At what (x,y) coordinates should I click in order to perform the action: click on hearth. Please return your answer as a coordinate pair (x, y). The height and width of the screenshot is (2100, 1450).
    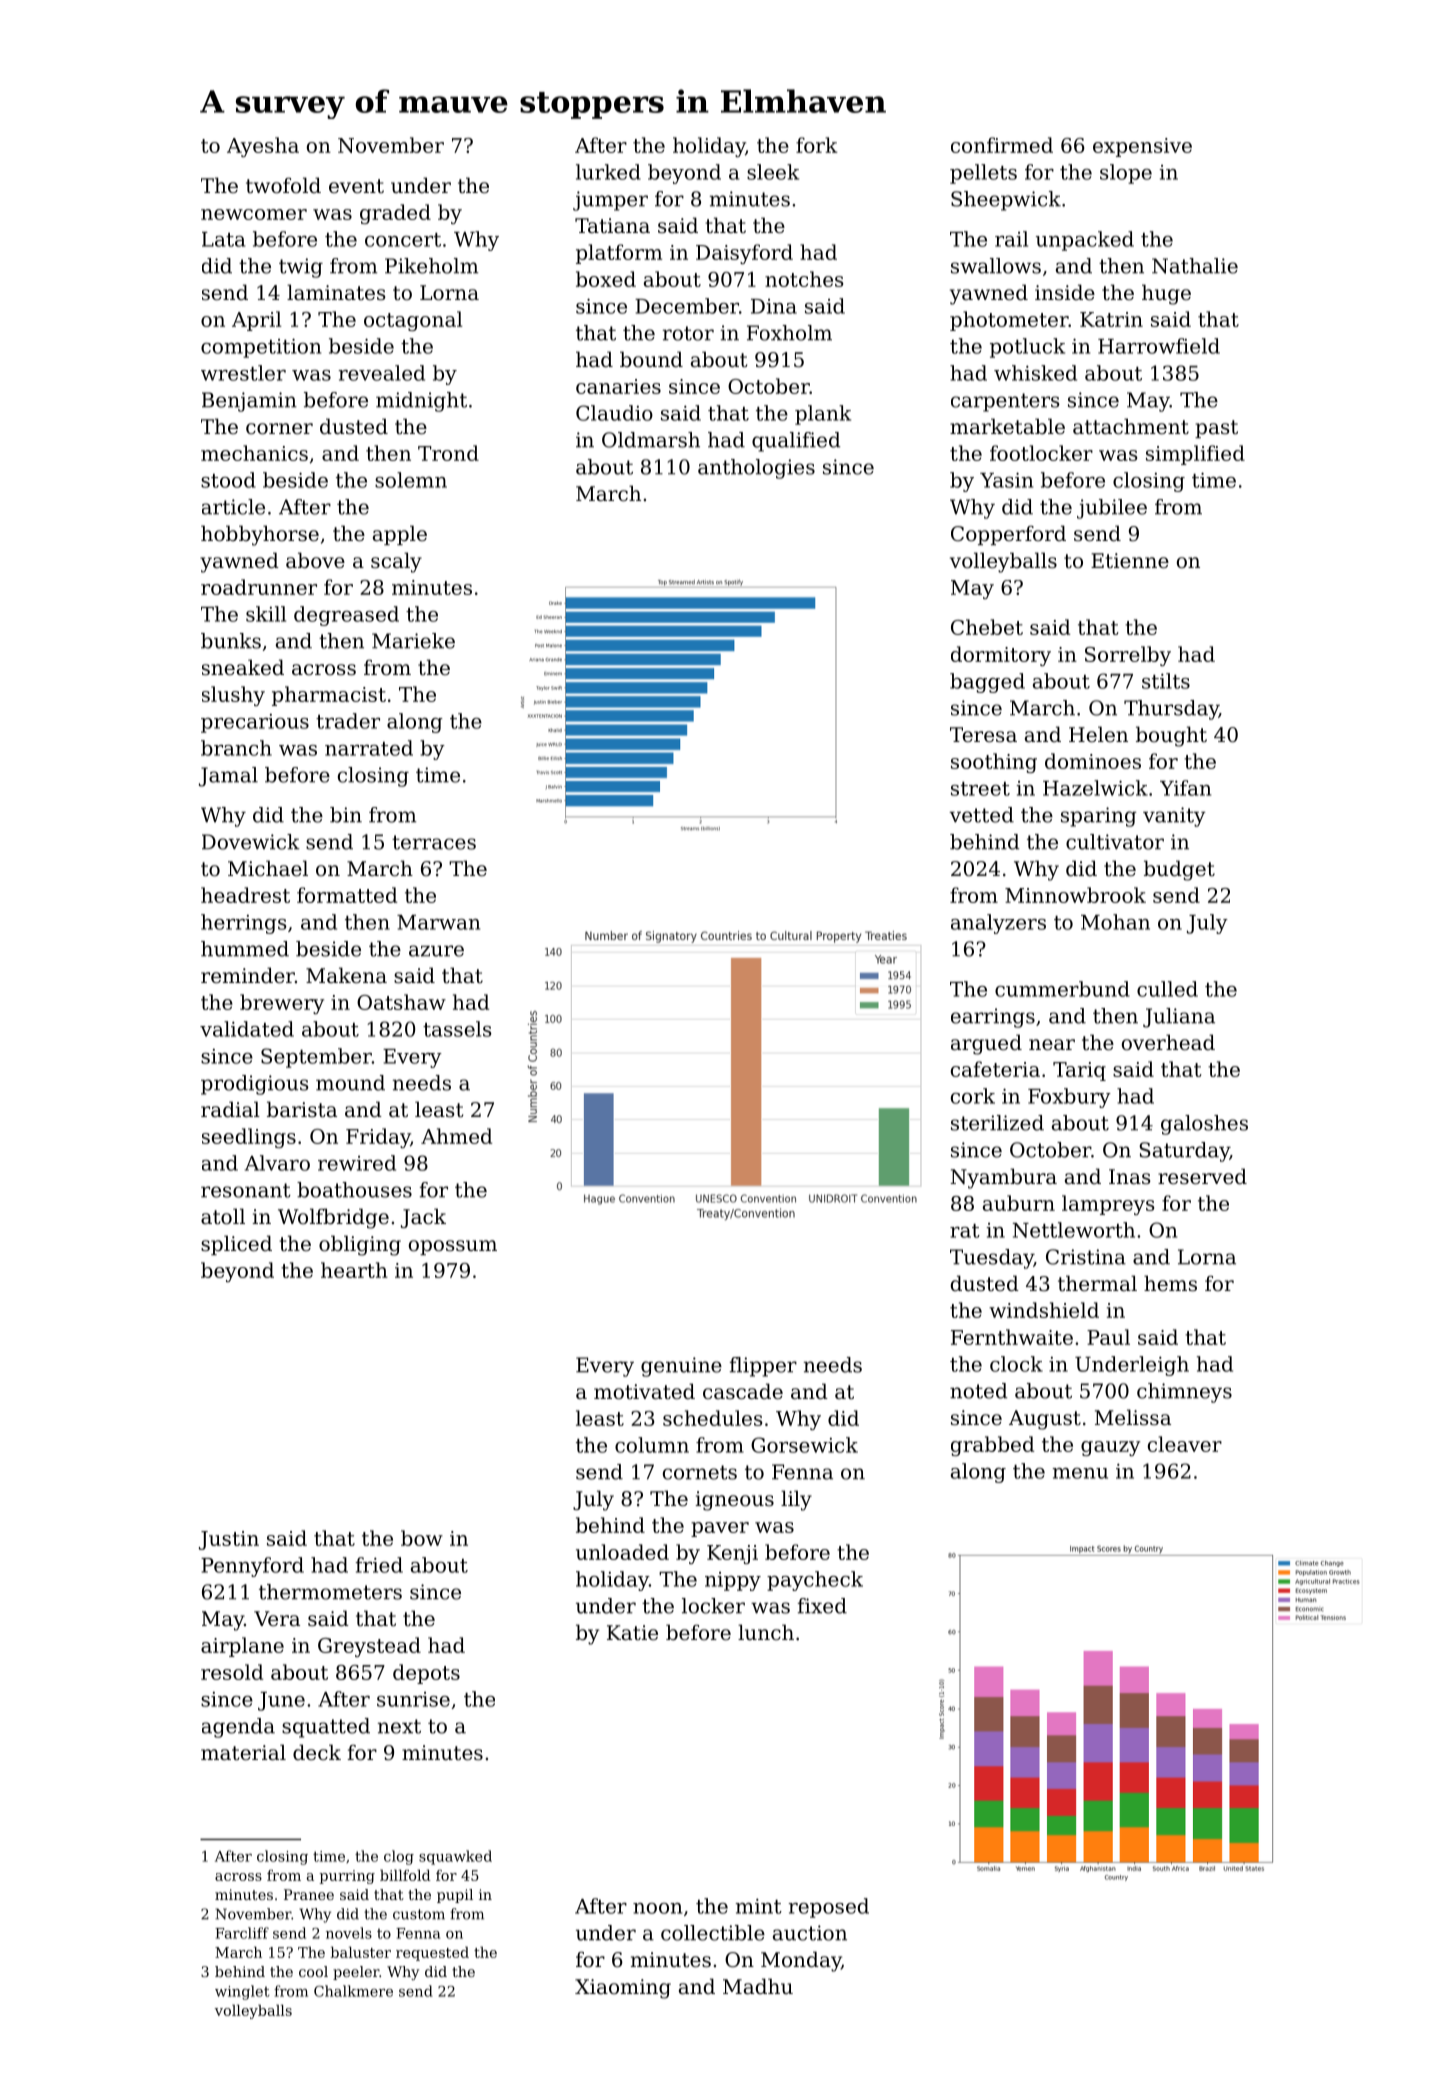
    Looking at the image, I should click on (354, 1270).
